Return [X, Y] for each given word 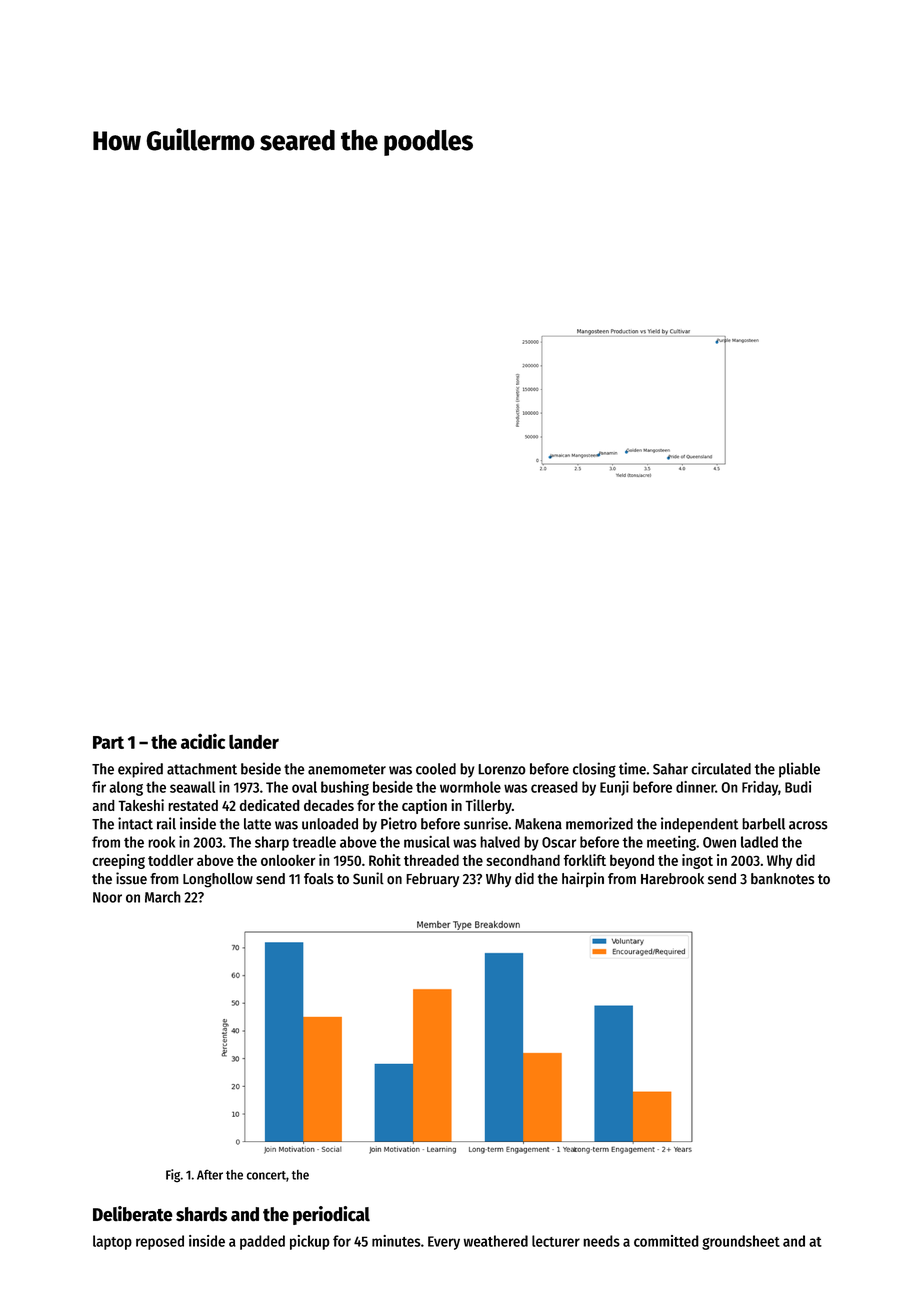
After [210, 1174]
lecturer [556, 1241]
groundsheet [741, 1242]
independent [700, 825]
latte [257, 824]
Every [444, 1243]
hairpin [583, 880]
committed [666, 1241]
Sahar [670, 769]
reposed [160, 1242]
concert [266, 1175]
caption [424, 806]
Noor [107, 897]
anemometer [347, 769]
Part [108, 742]
